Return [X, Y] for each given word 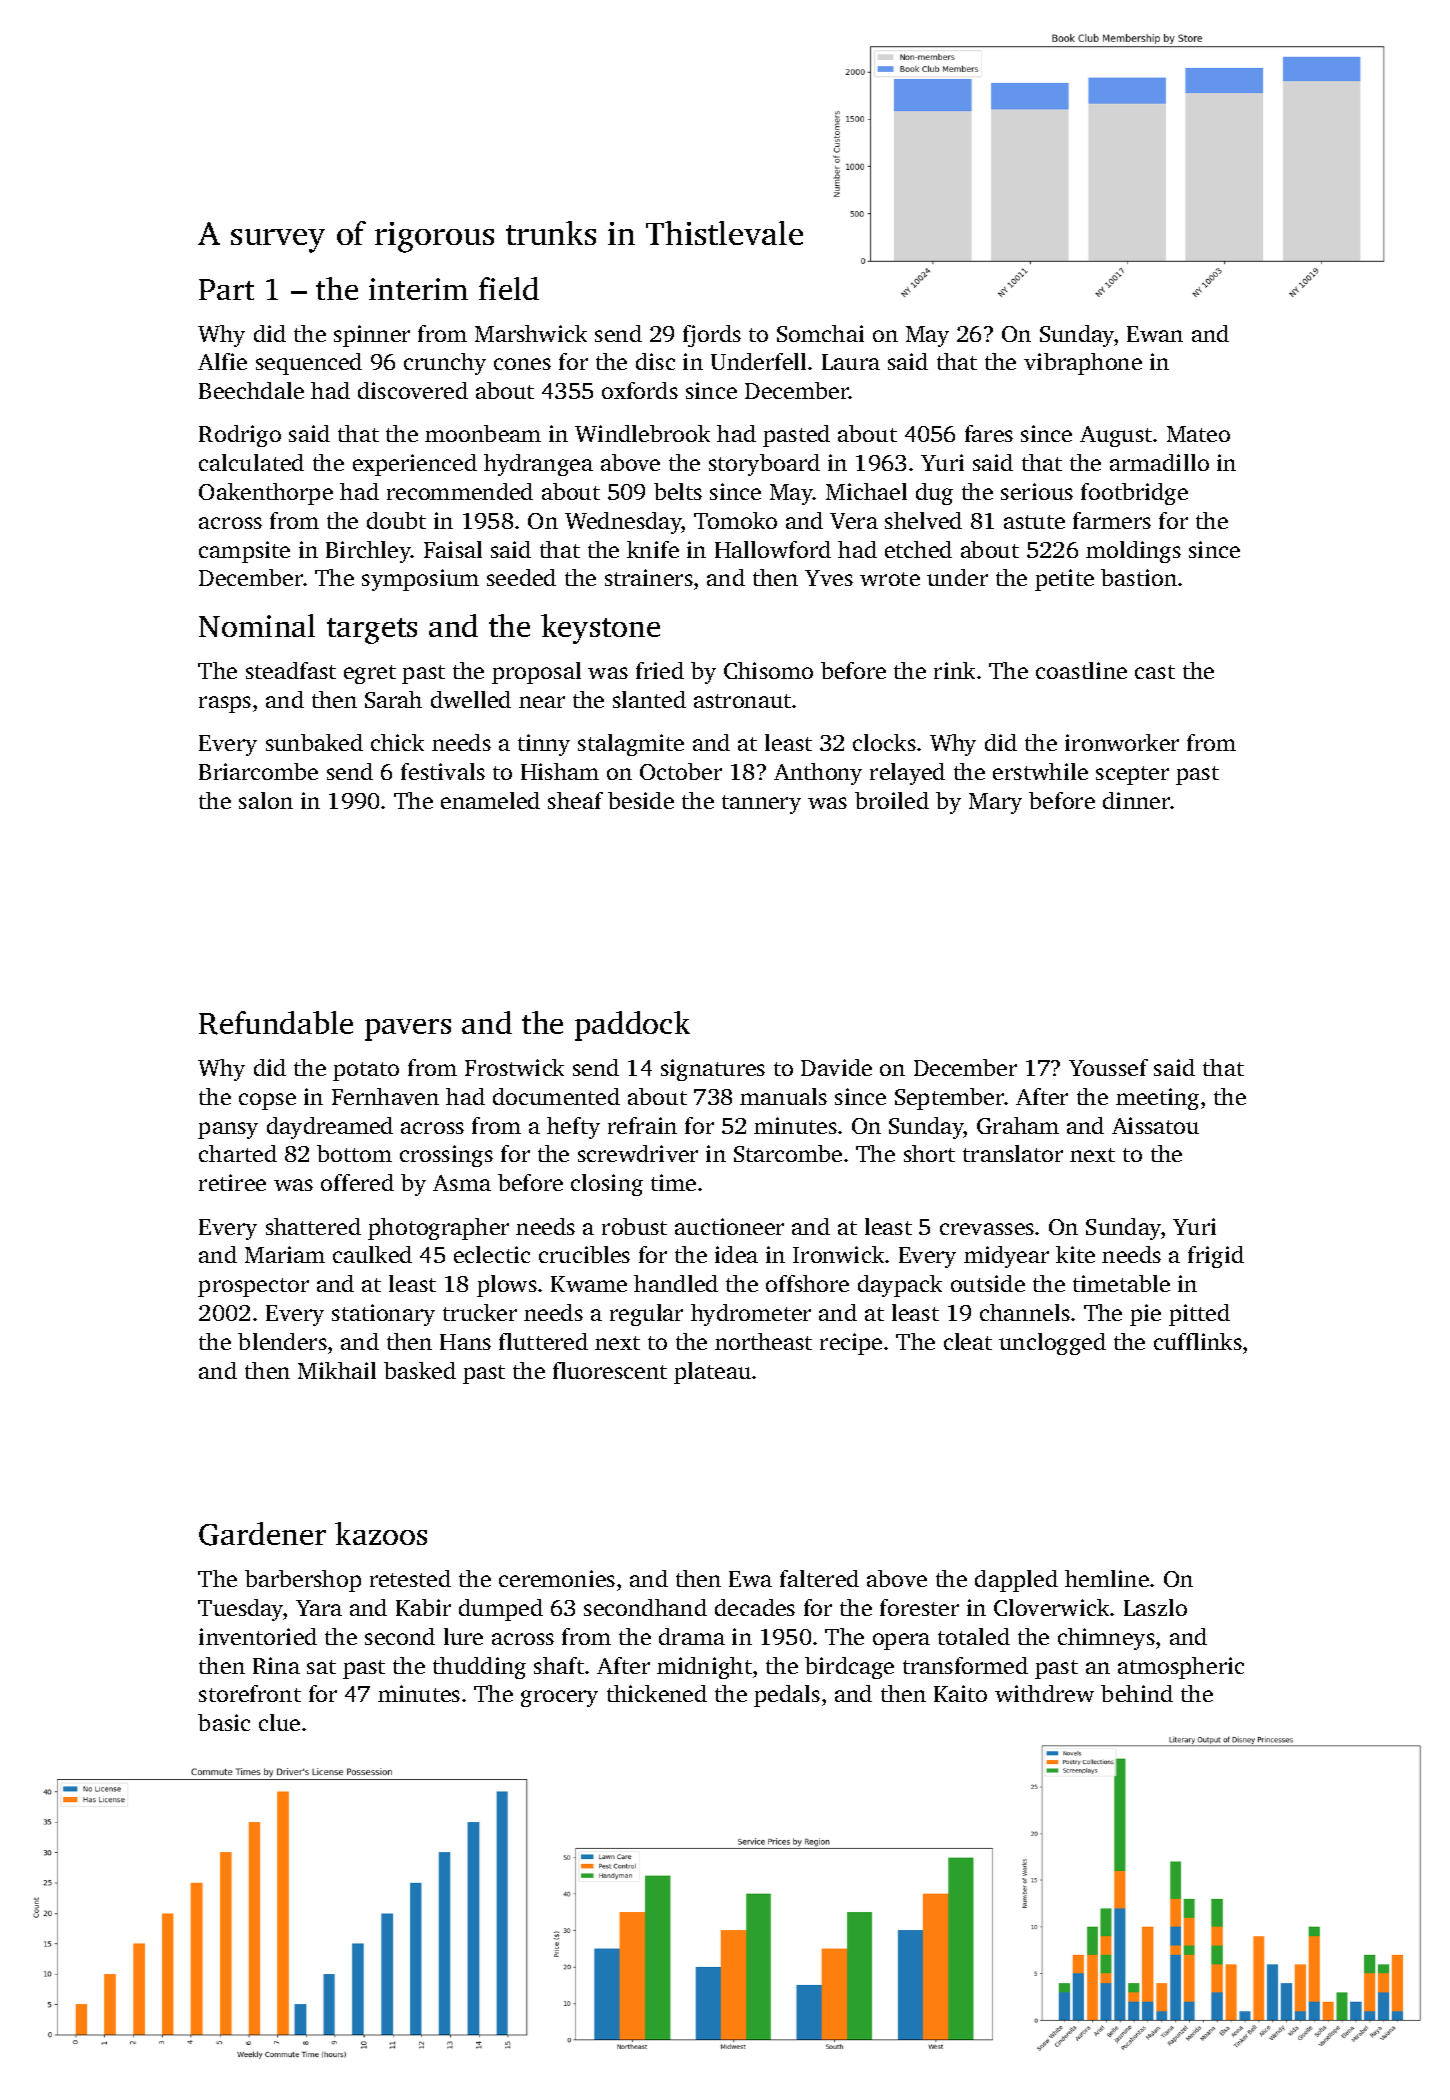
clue [279, 1722]
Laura [851, 362]
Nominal [257, 625]
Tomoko [735, 520]
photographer [438, 1229]
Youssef [1108, 1067]
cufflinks [1198, 1341]
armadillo [1159, 462]
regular [646, 1315]
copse [267, 1101]
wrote [890, 579]
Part [226, 289]
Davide [836, 1067]
